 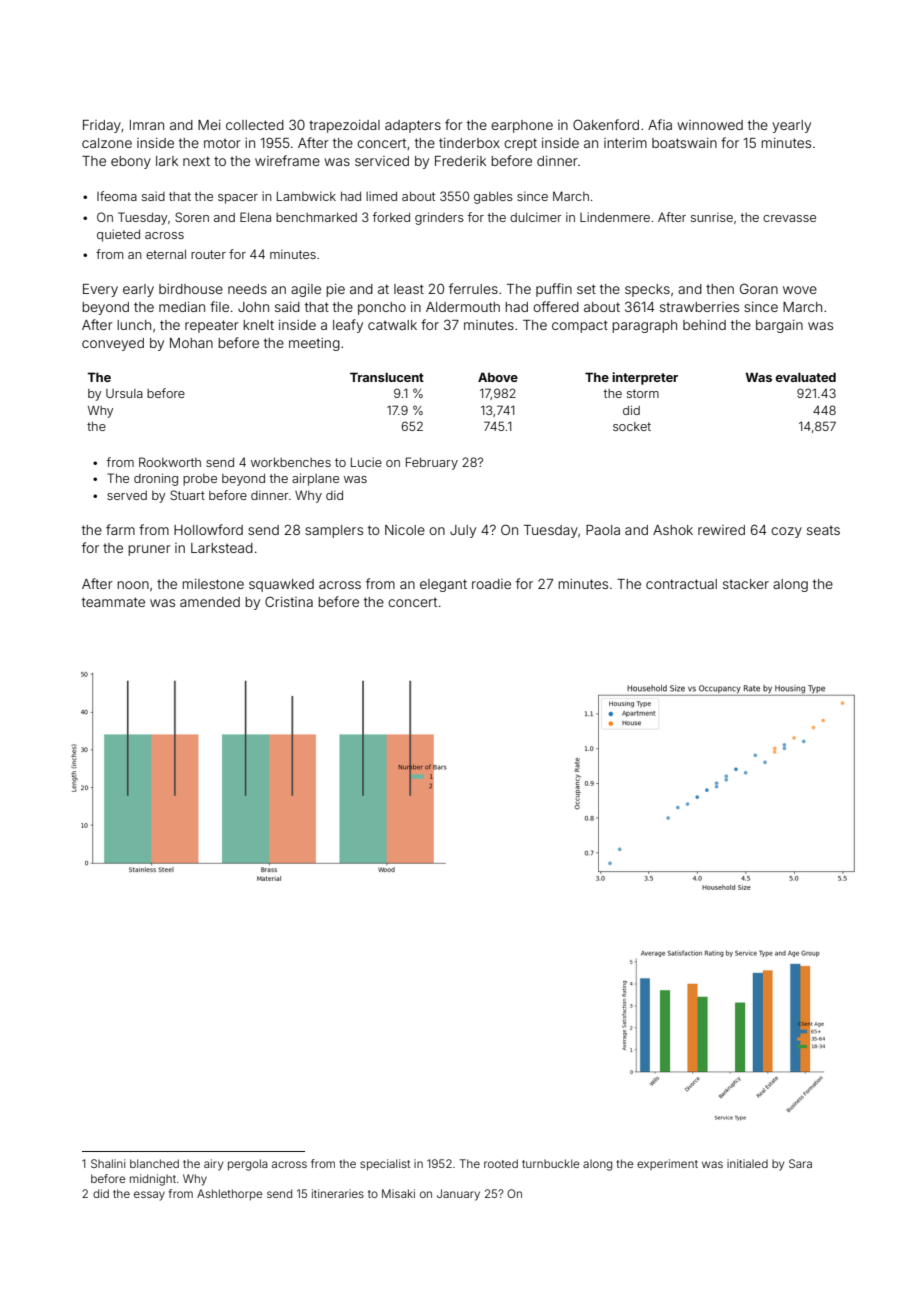 What do you see at coordinates (108, 1163) in the screenshot?
I see `Shalini` at bounding box center [108, 1163].
